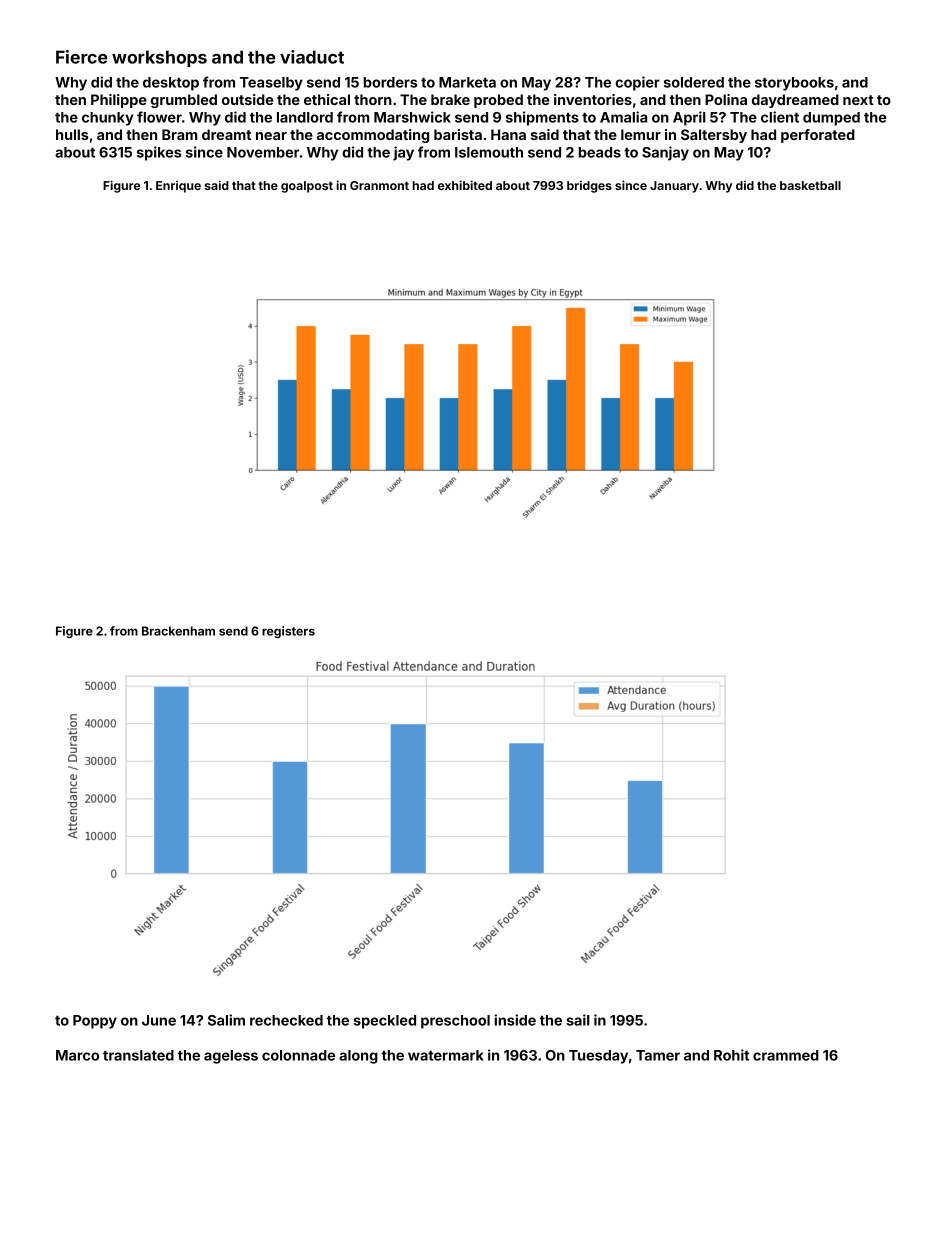  What do you see at coordinates (810, 185) in the screenshot?
I see `basketball` at bounding box center [810, 185].
